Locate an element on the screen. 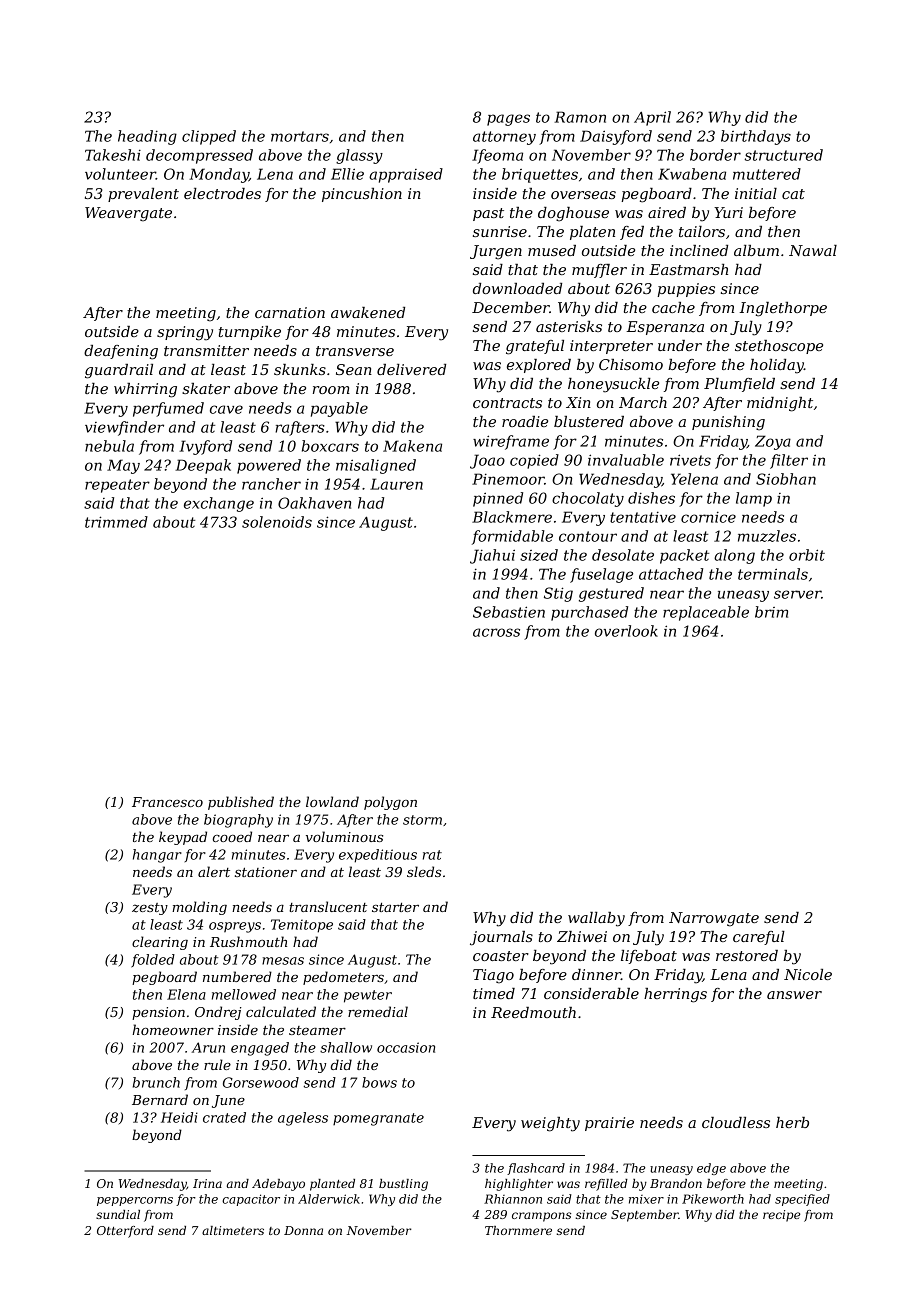 The width and height of the screenshot is (924, 1308). coaster is located at coordinates (501, 956).
